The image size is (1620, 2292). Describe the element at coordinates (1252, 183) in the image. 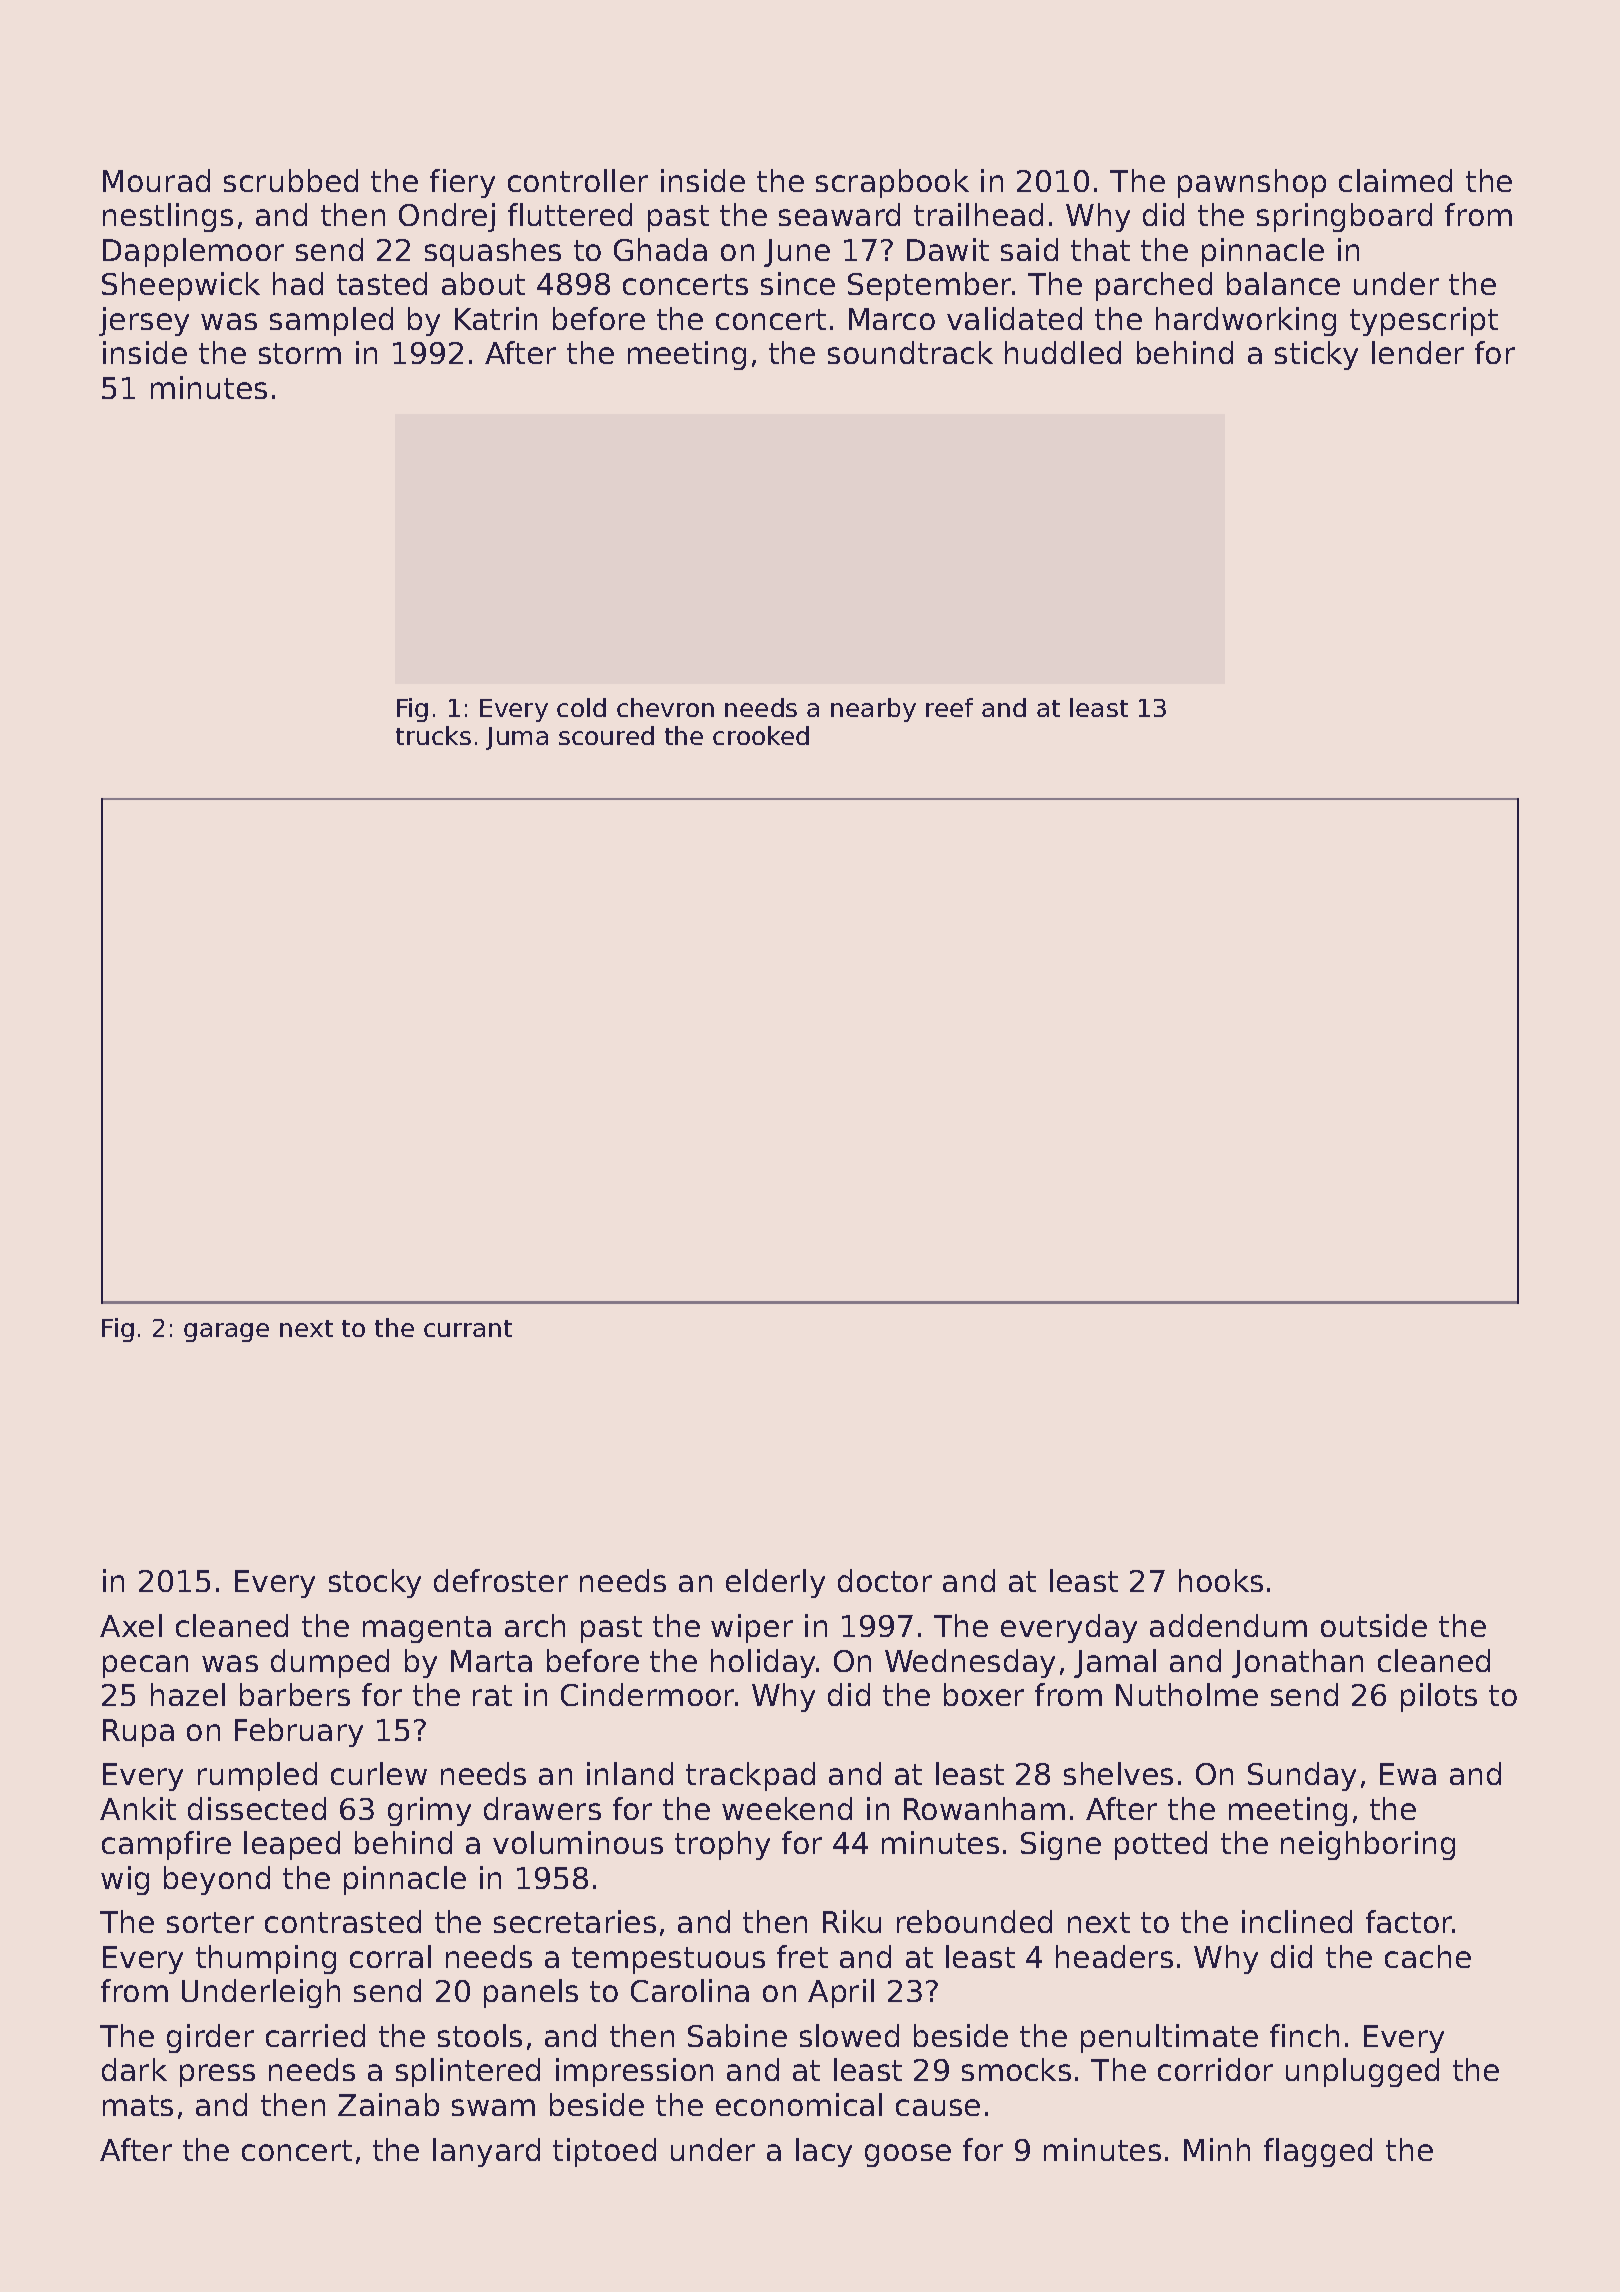

I see `pawnshop` at that location.
